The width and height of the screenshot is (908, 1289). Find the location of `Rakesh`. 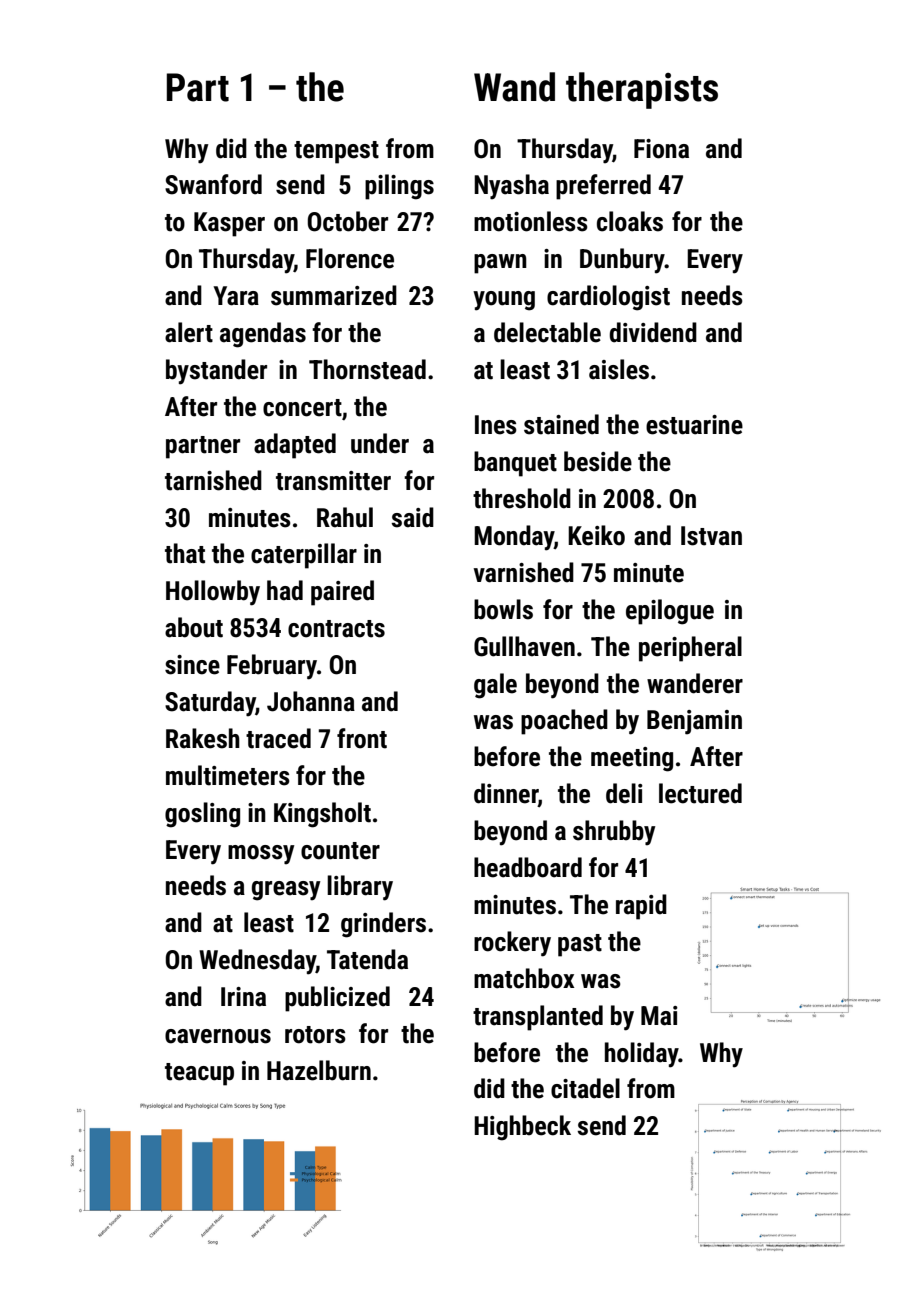

Rakesh is located at coordinates (203, 738).
